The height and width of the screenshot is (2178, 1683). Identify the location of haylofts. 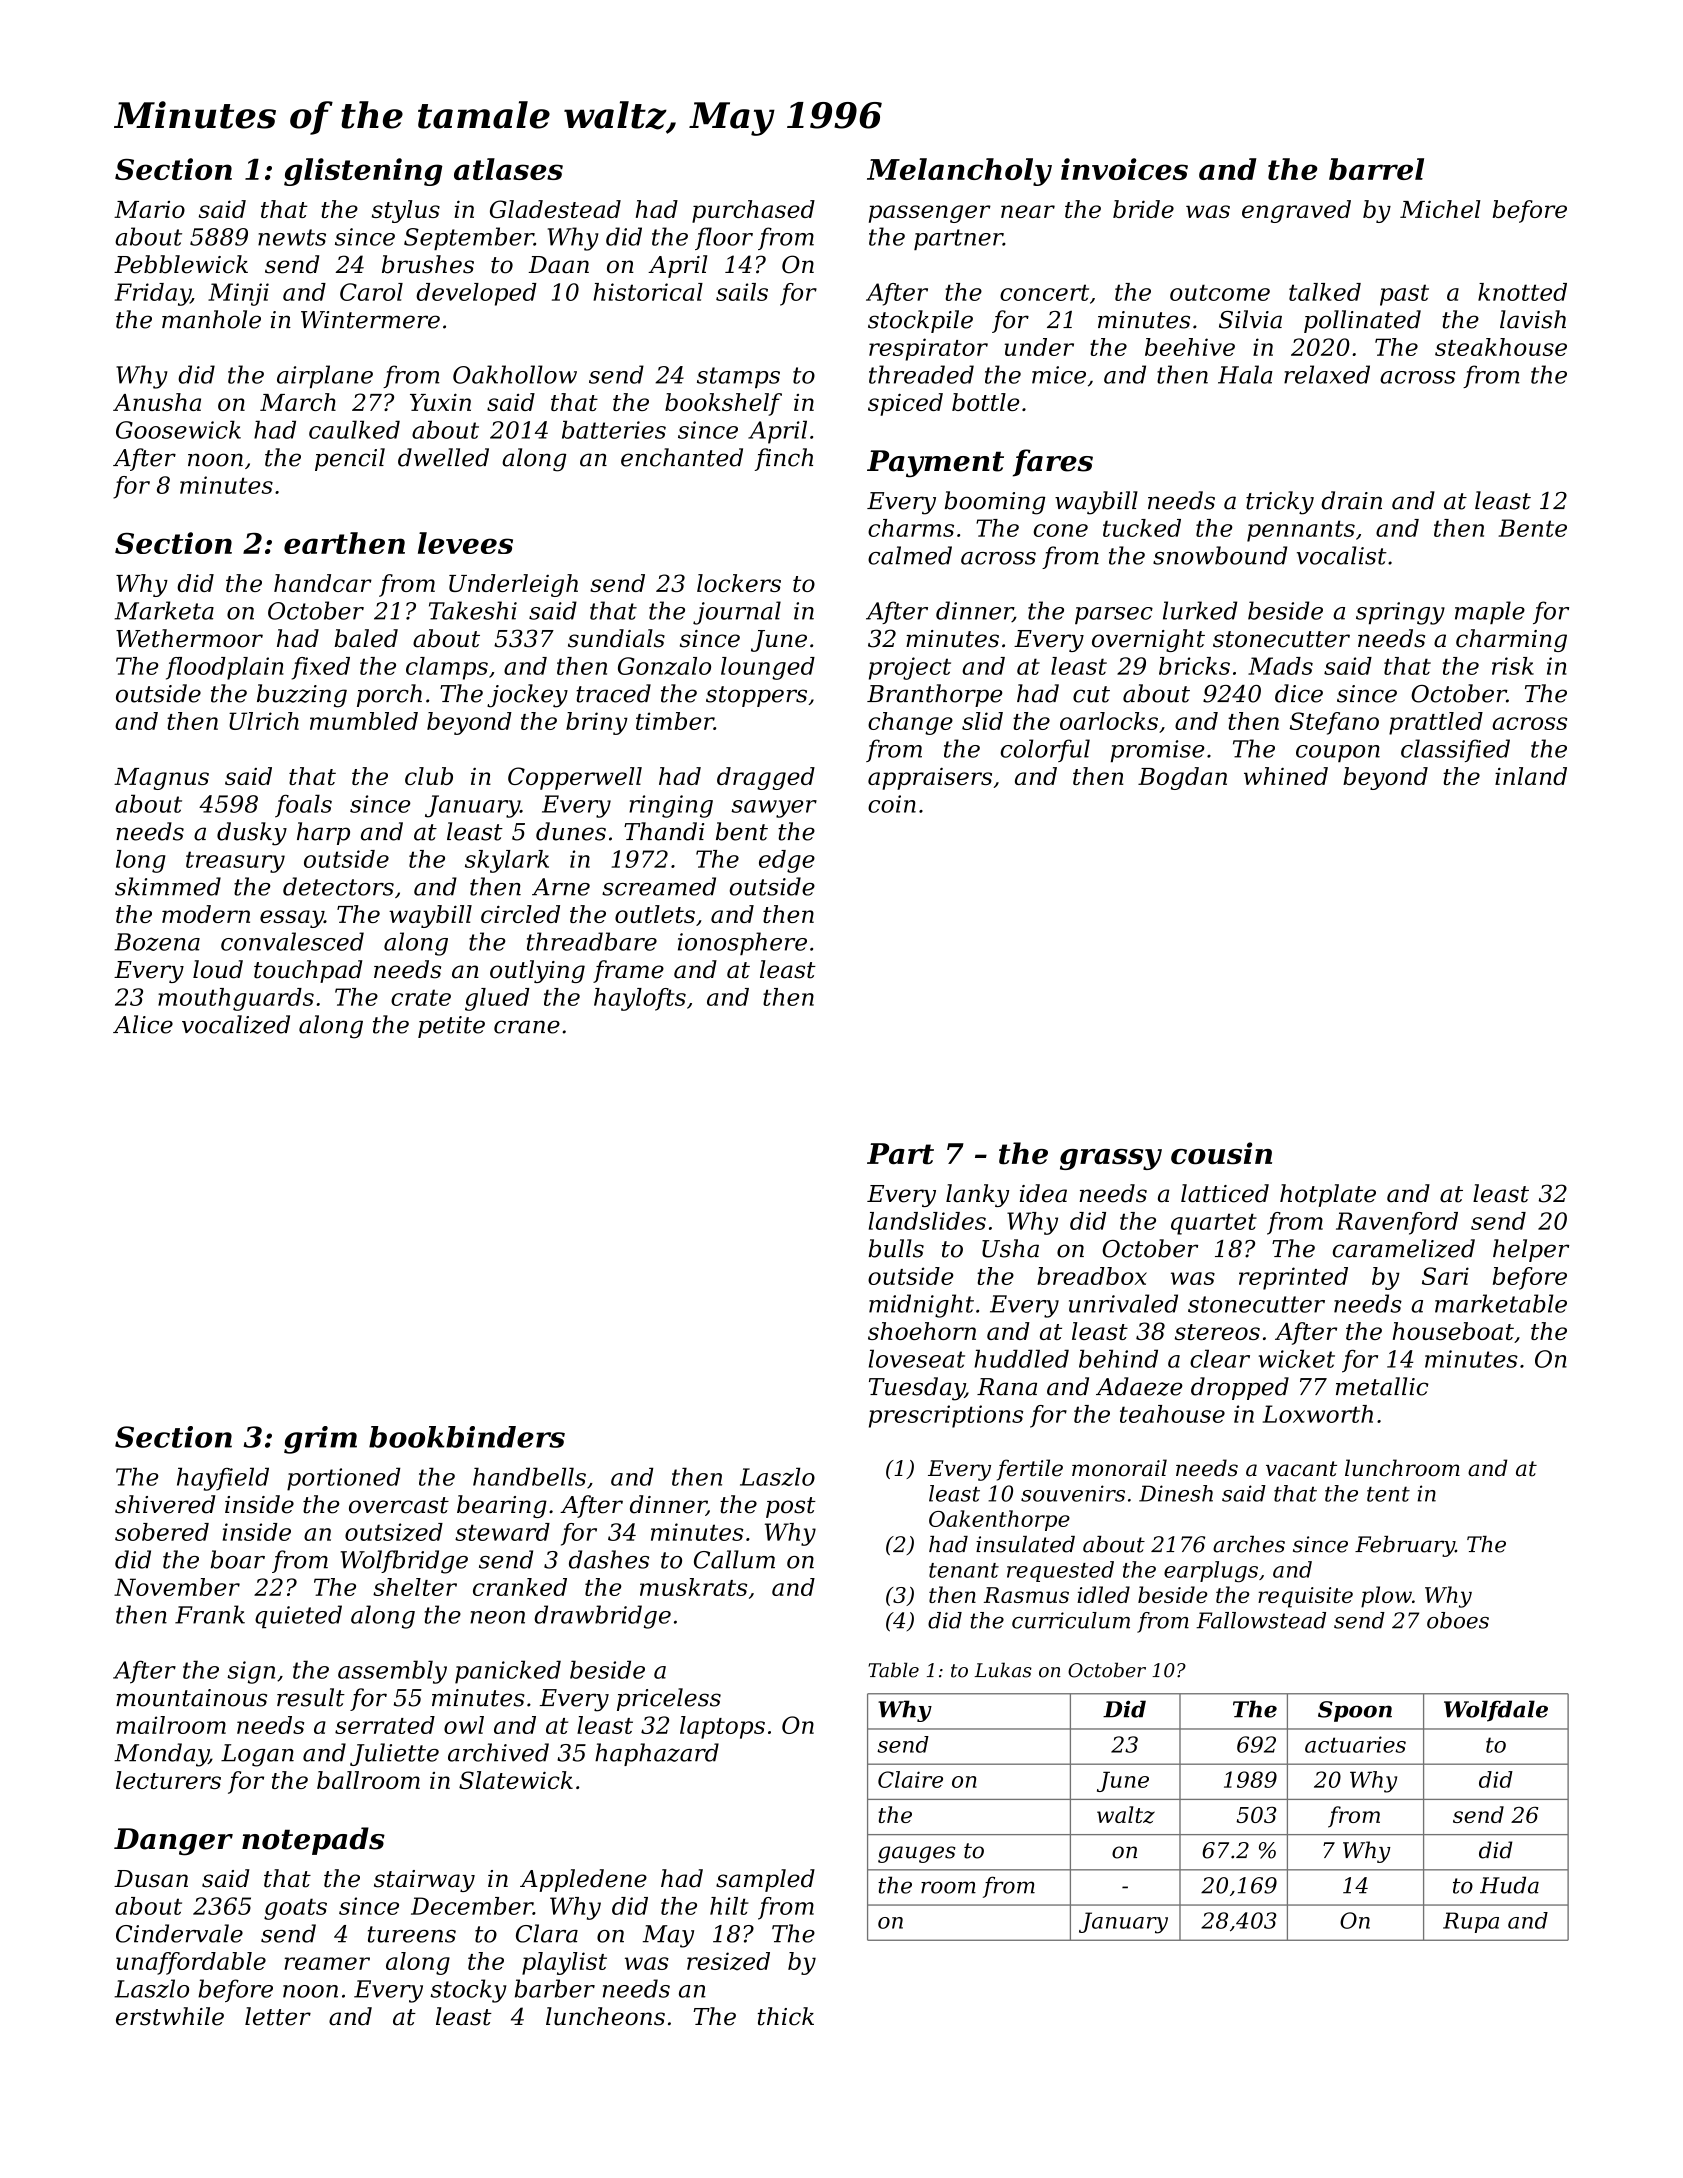
(640, 999).
